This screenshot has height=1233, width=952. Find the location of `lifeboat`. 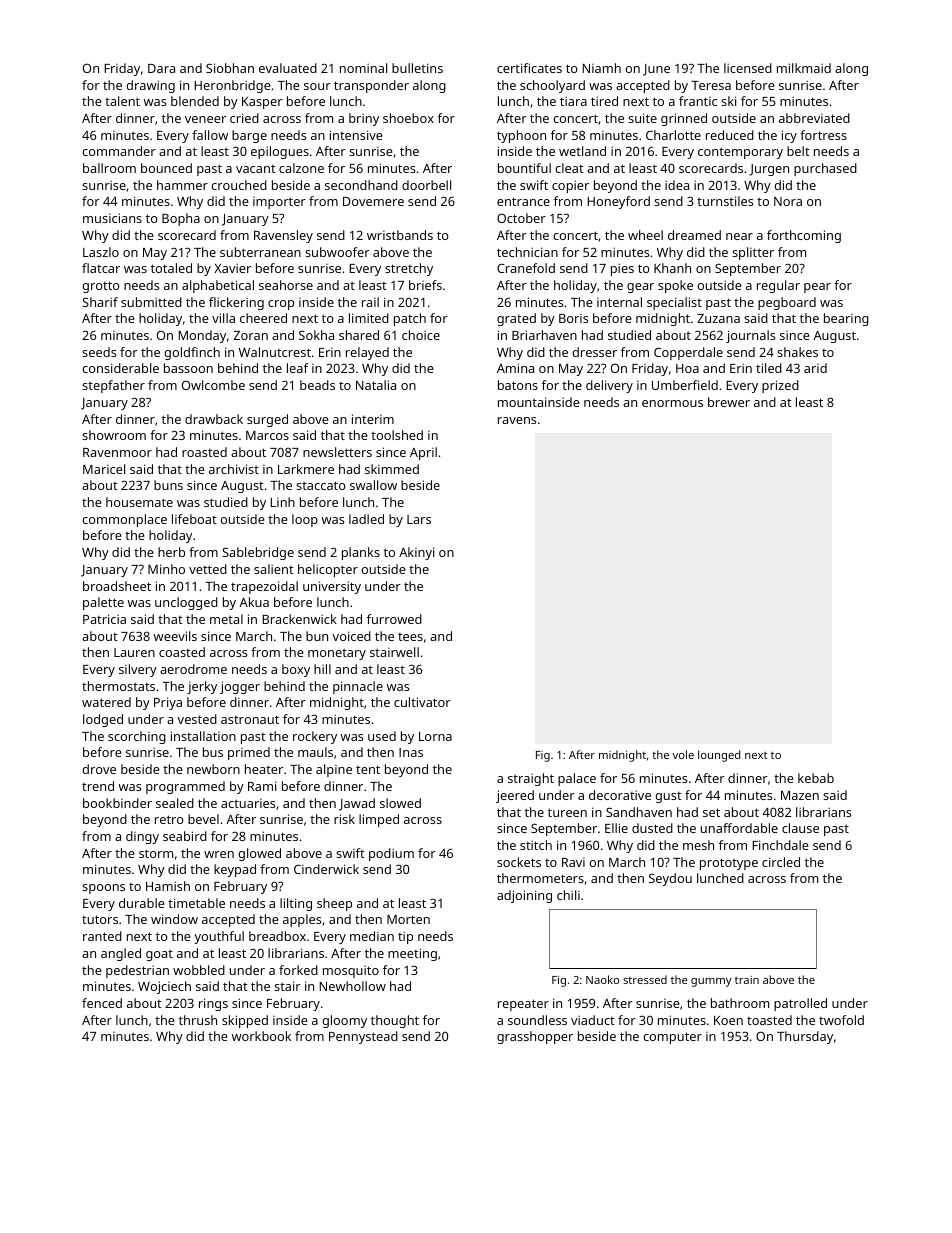

lifeboat is located at coordinates (194, 519).
